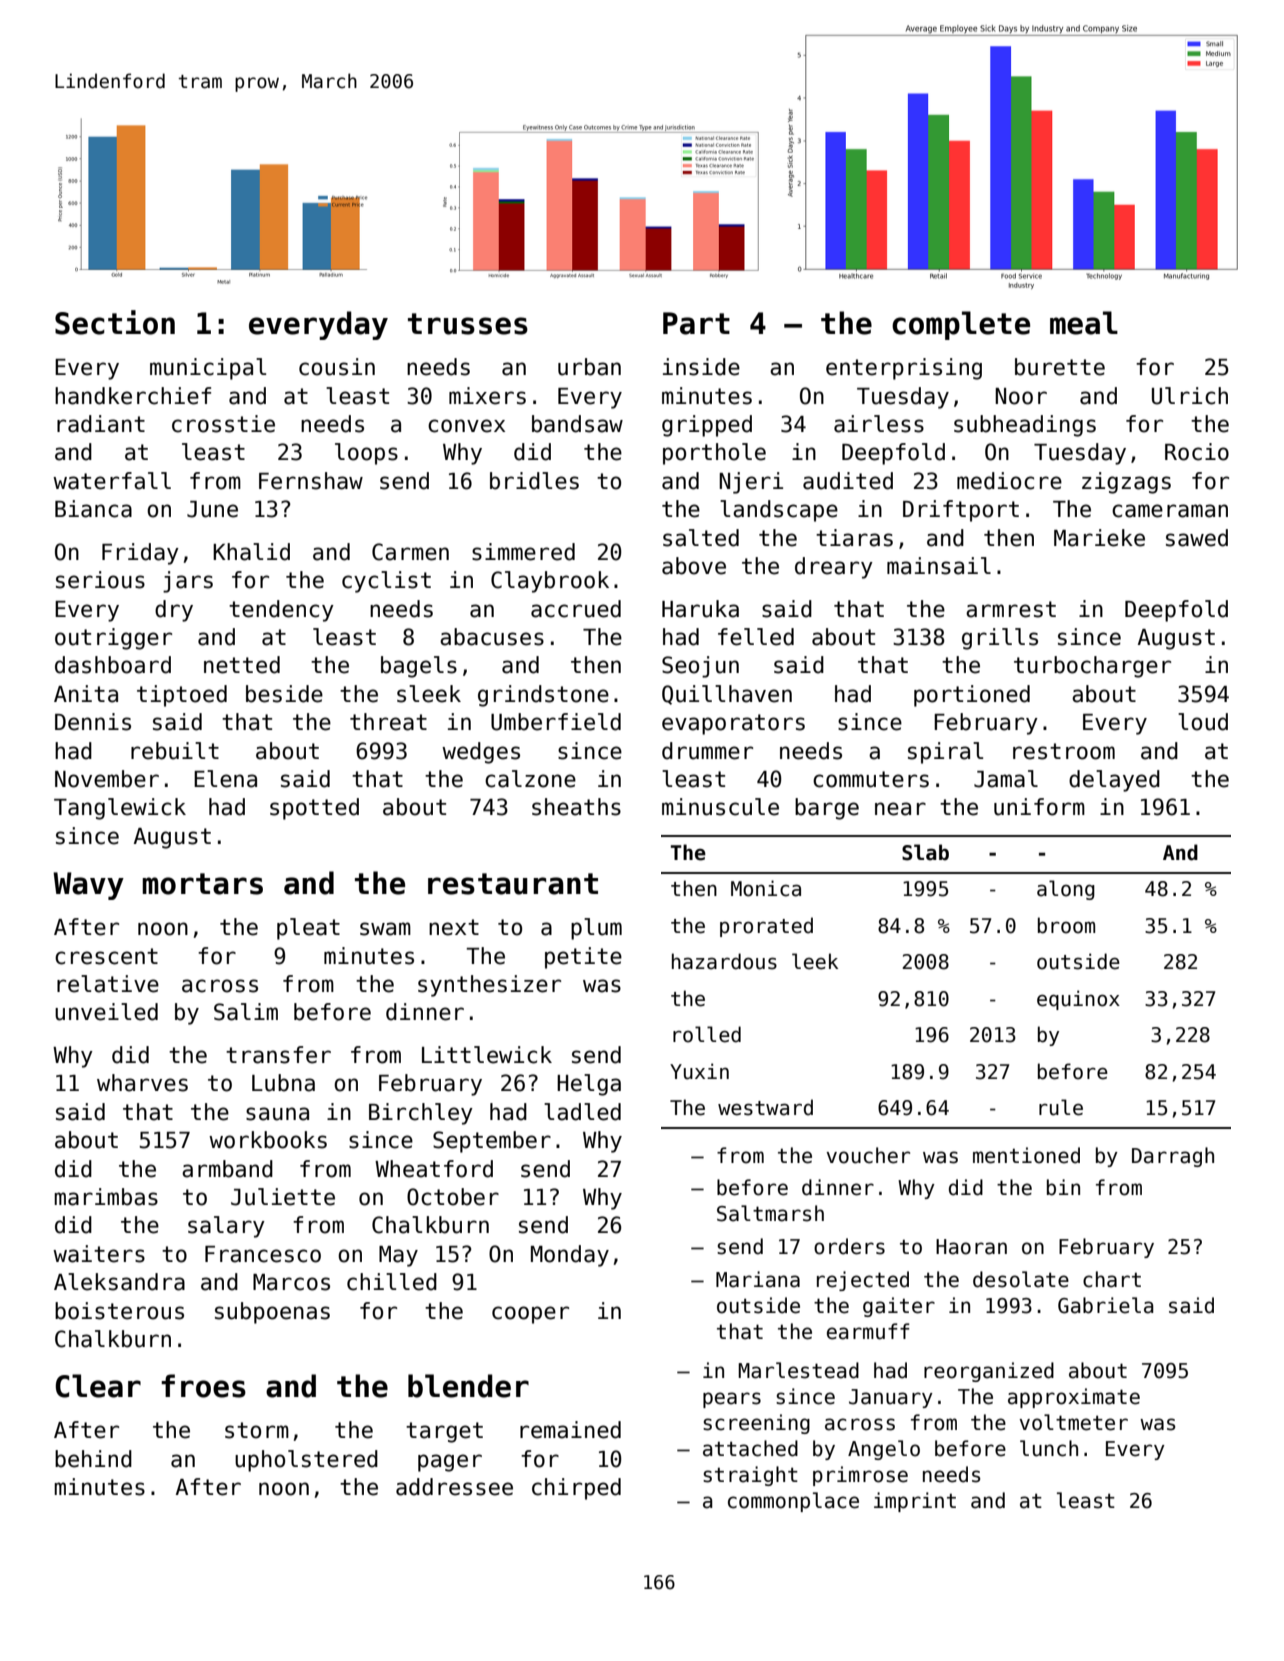  What do you see at coordinates (1078, 1000) in the document?
I see `equinox` at bounding box center [1078, 1000].
